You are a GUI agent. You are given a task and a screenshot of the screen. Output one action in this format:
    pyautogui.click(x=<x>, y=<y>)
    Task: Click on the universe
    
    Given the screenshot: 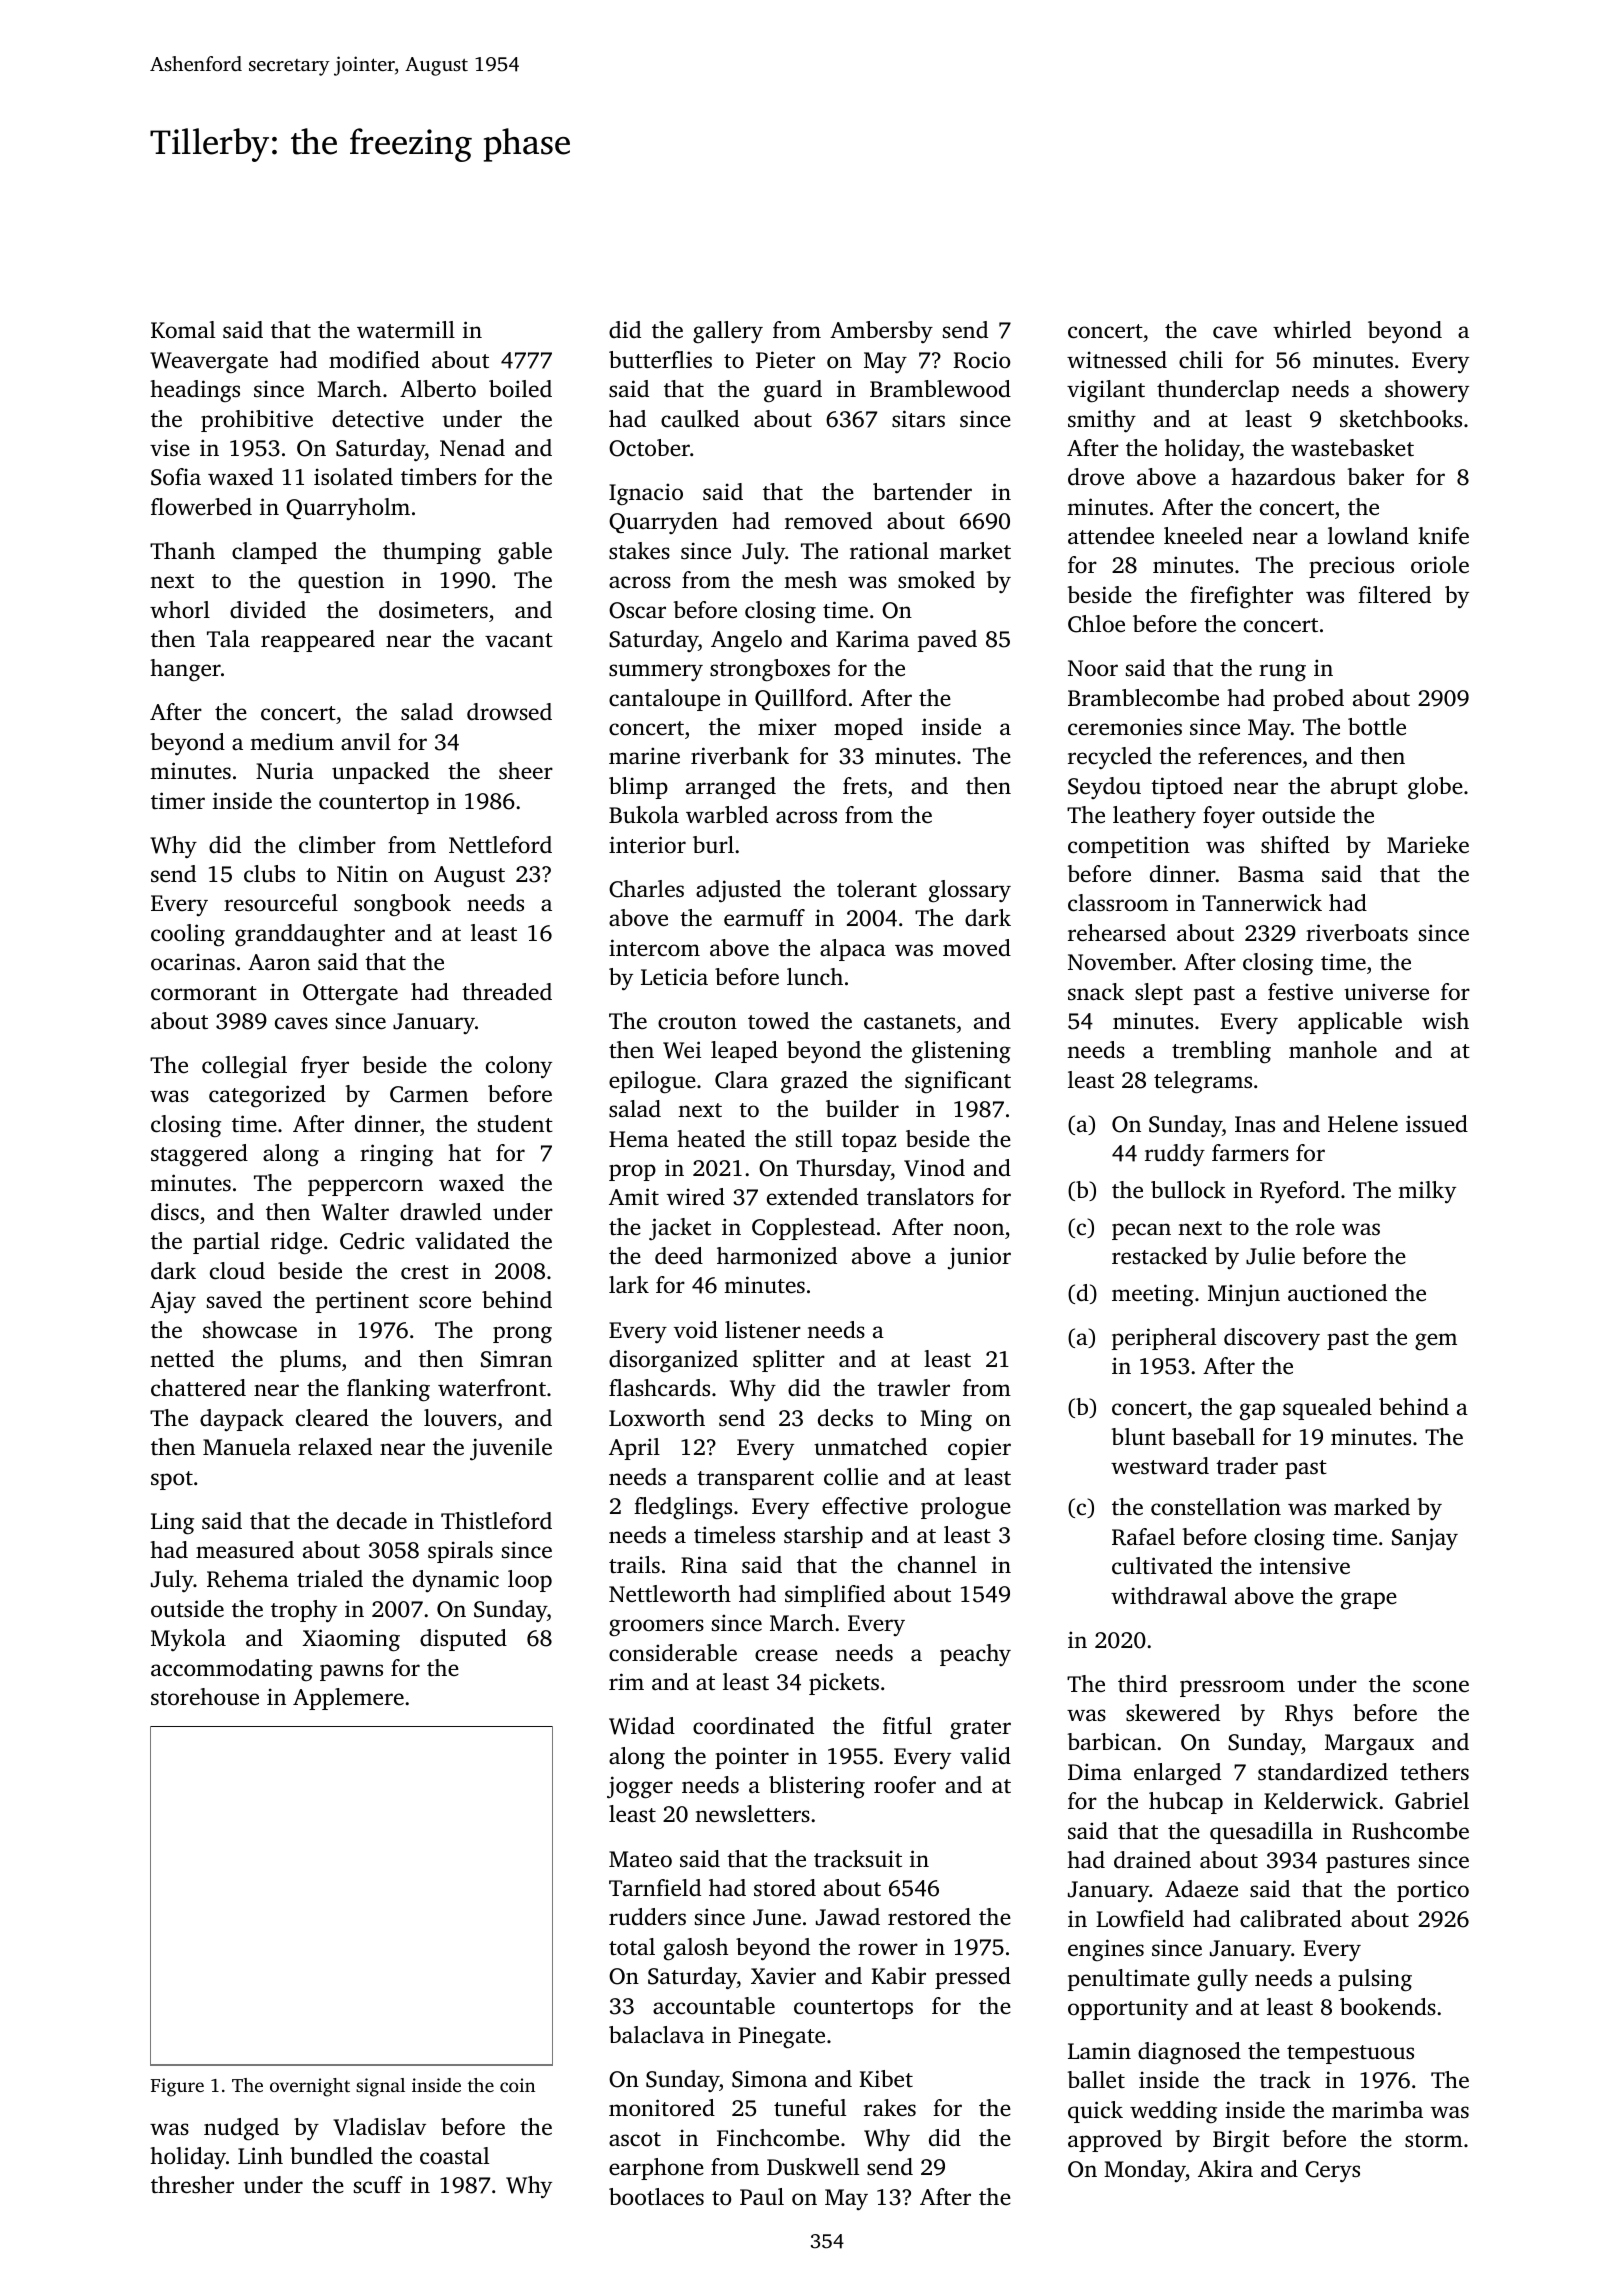 What is the action you would take?
    pyautogui.click(x=1386, y=992)
